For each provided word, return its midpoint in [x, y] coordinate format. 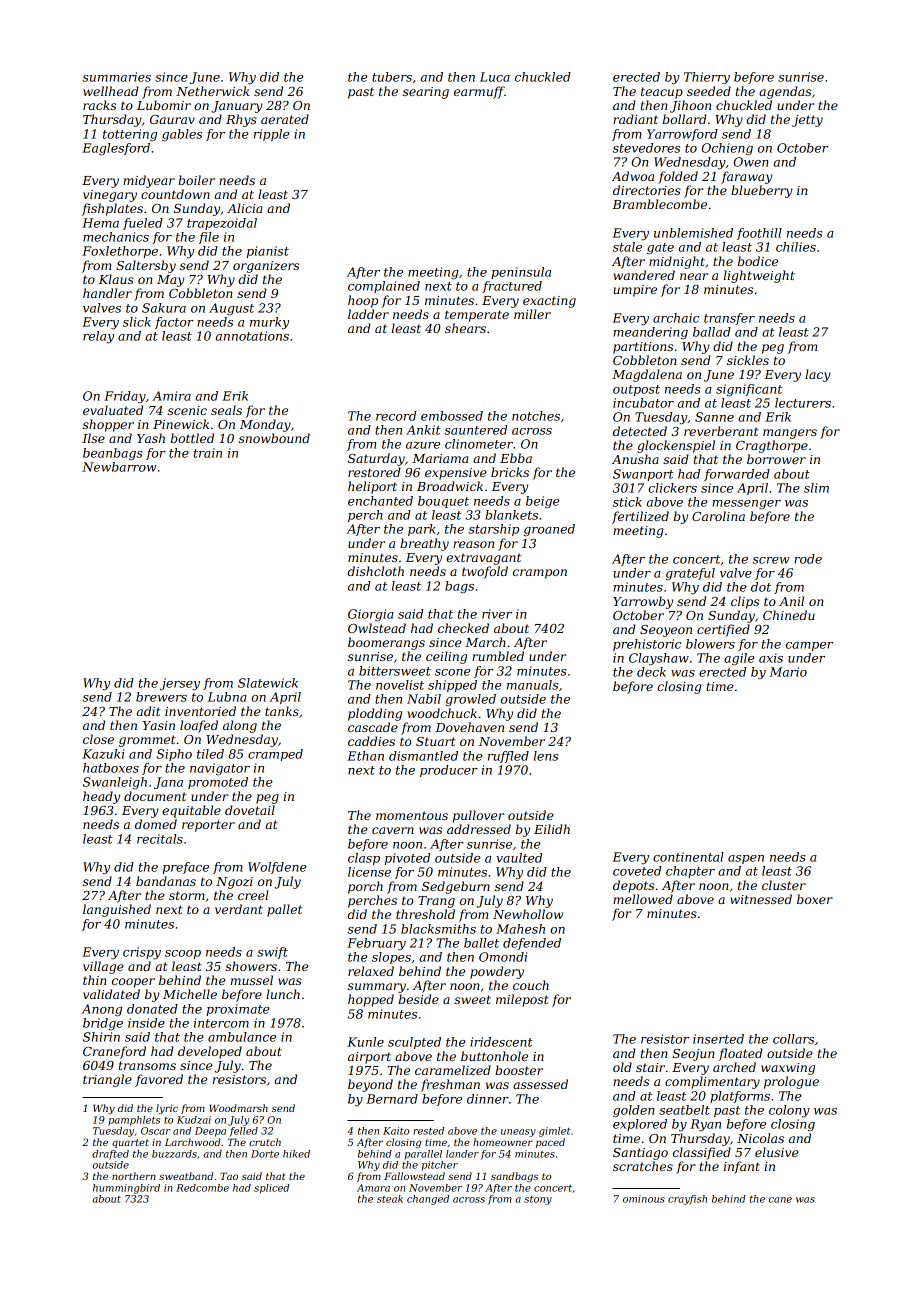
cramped [275, 755]
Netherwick [213, 91]
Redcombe [202, 1188]
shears [465, 328]
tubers [392, 77]
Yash [151, 438]
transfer [729, 319]
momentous [412, 815]
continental [688, 857]
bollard [685, 119]
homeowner [503, 1142]
